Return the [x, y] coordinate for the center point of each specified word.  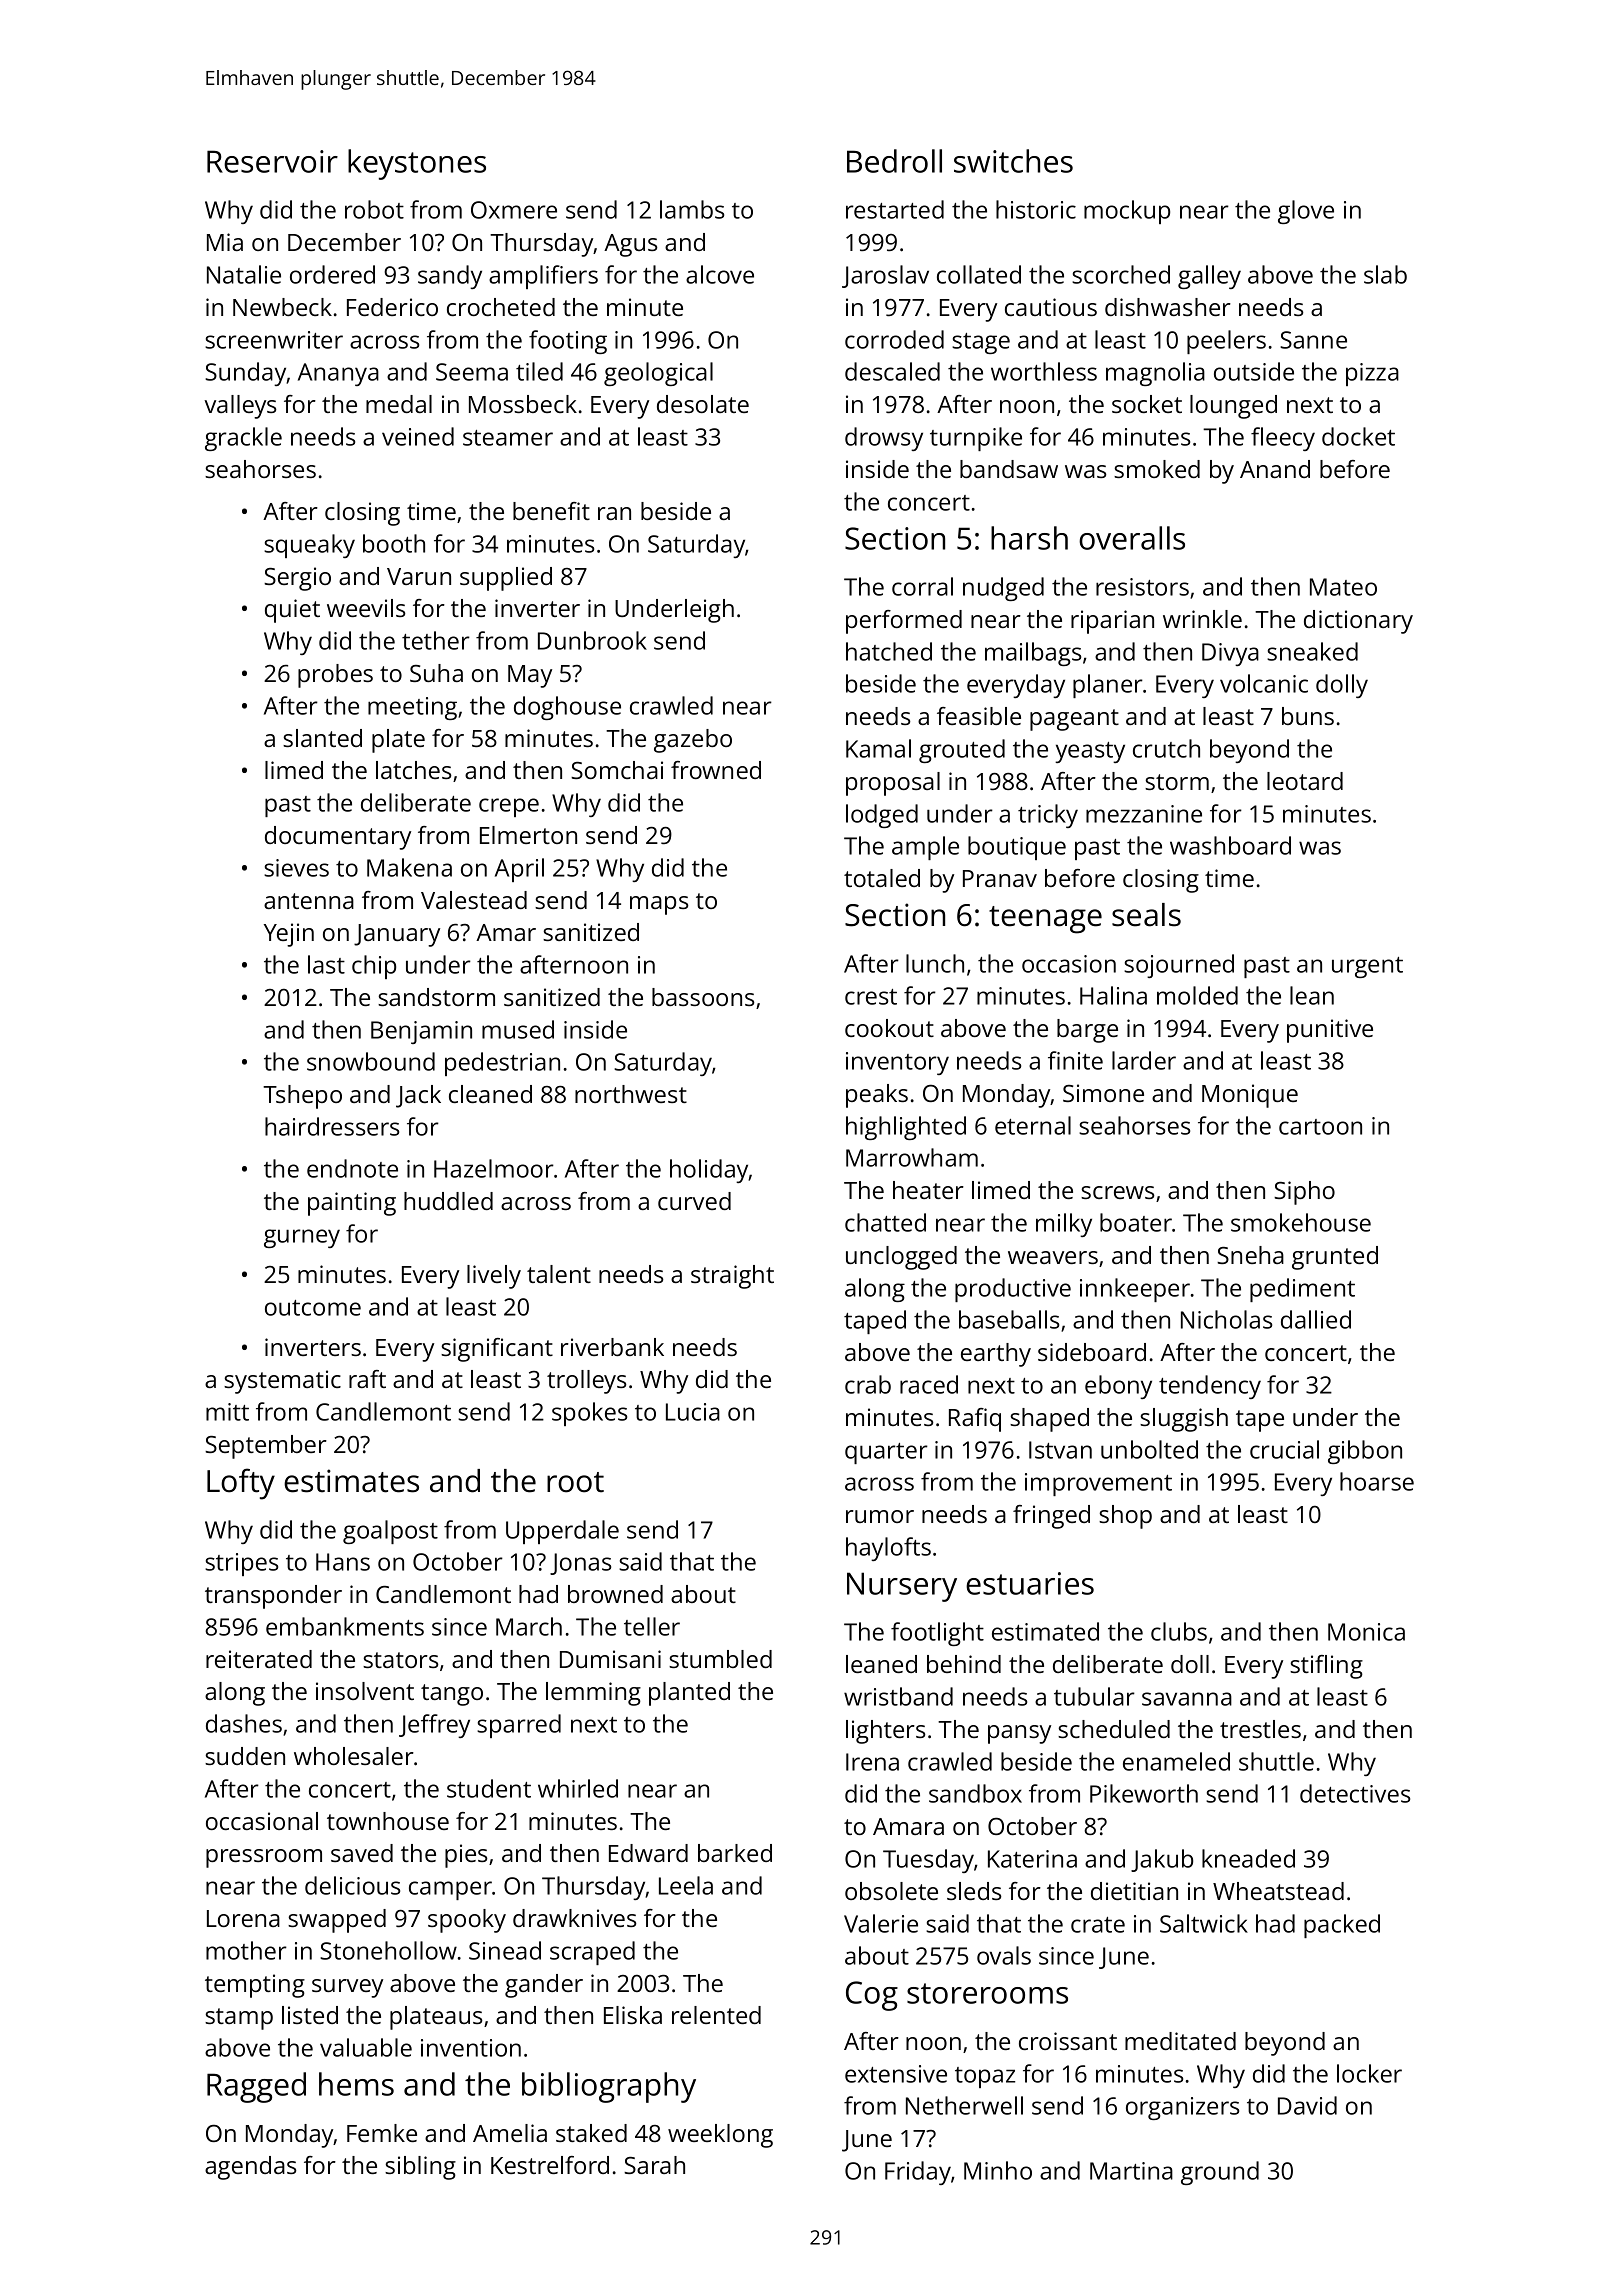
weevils [366, 608]
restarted [895, 209]
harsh [1029, 538]
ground [1220, 2173]
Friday [918, 2173]
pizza [1372, 374]
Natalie [244, 274]
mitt [227, 1412]
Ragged [256, 2087]
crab [868, 1384]
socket [1147, 404]
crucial [1284, 1449]
